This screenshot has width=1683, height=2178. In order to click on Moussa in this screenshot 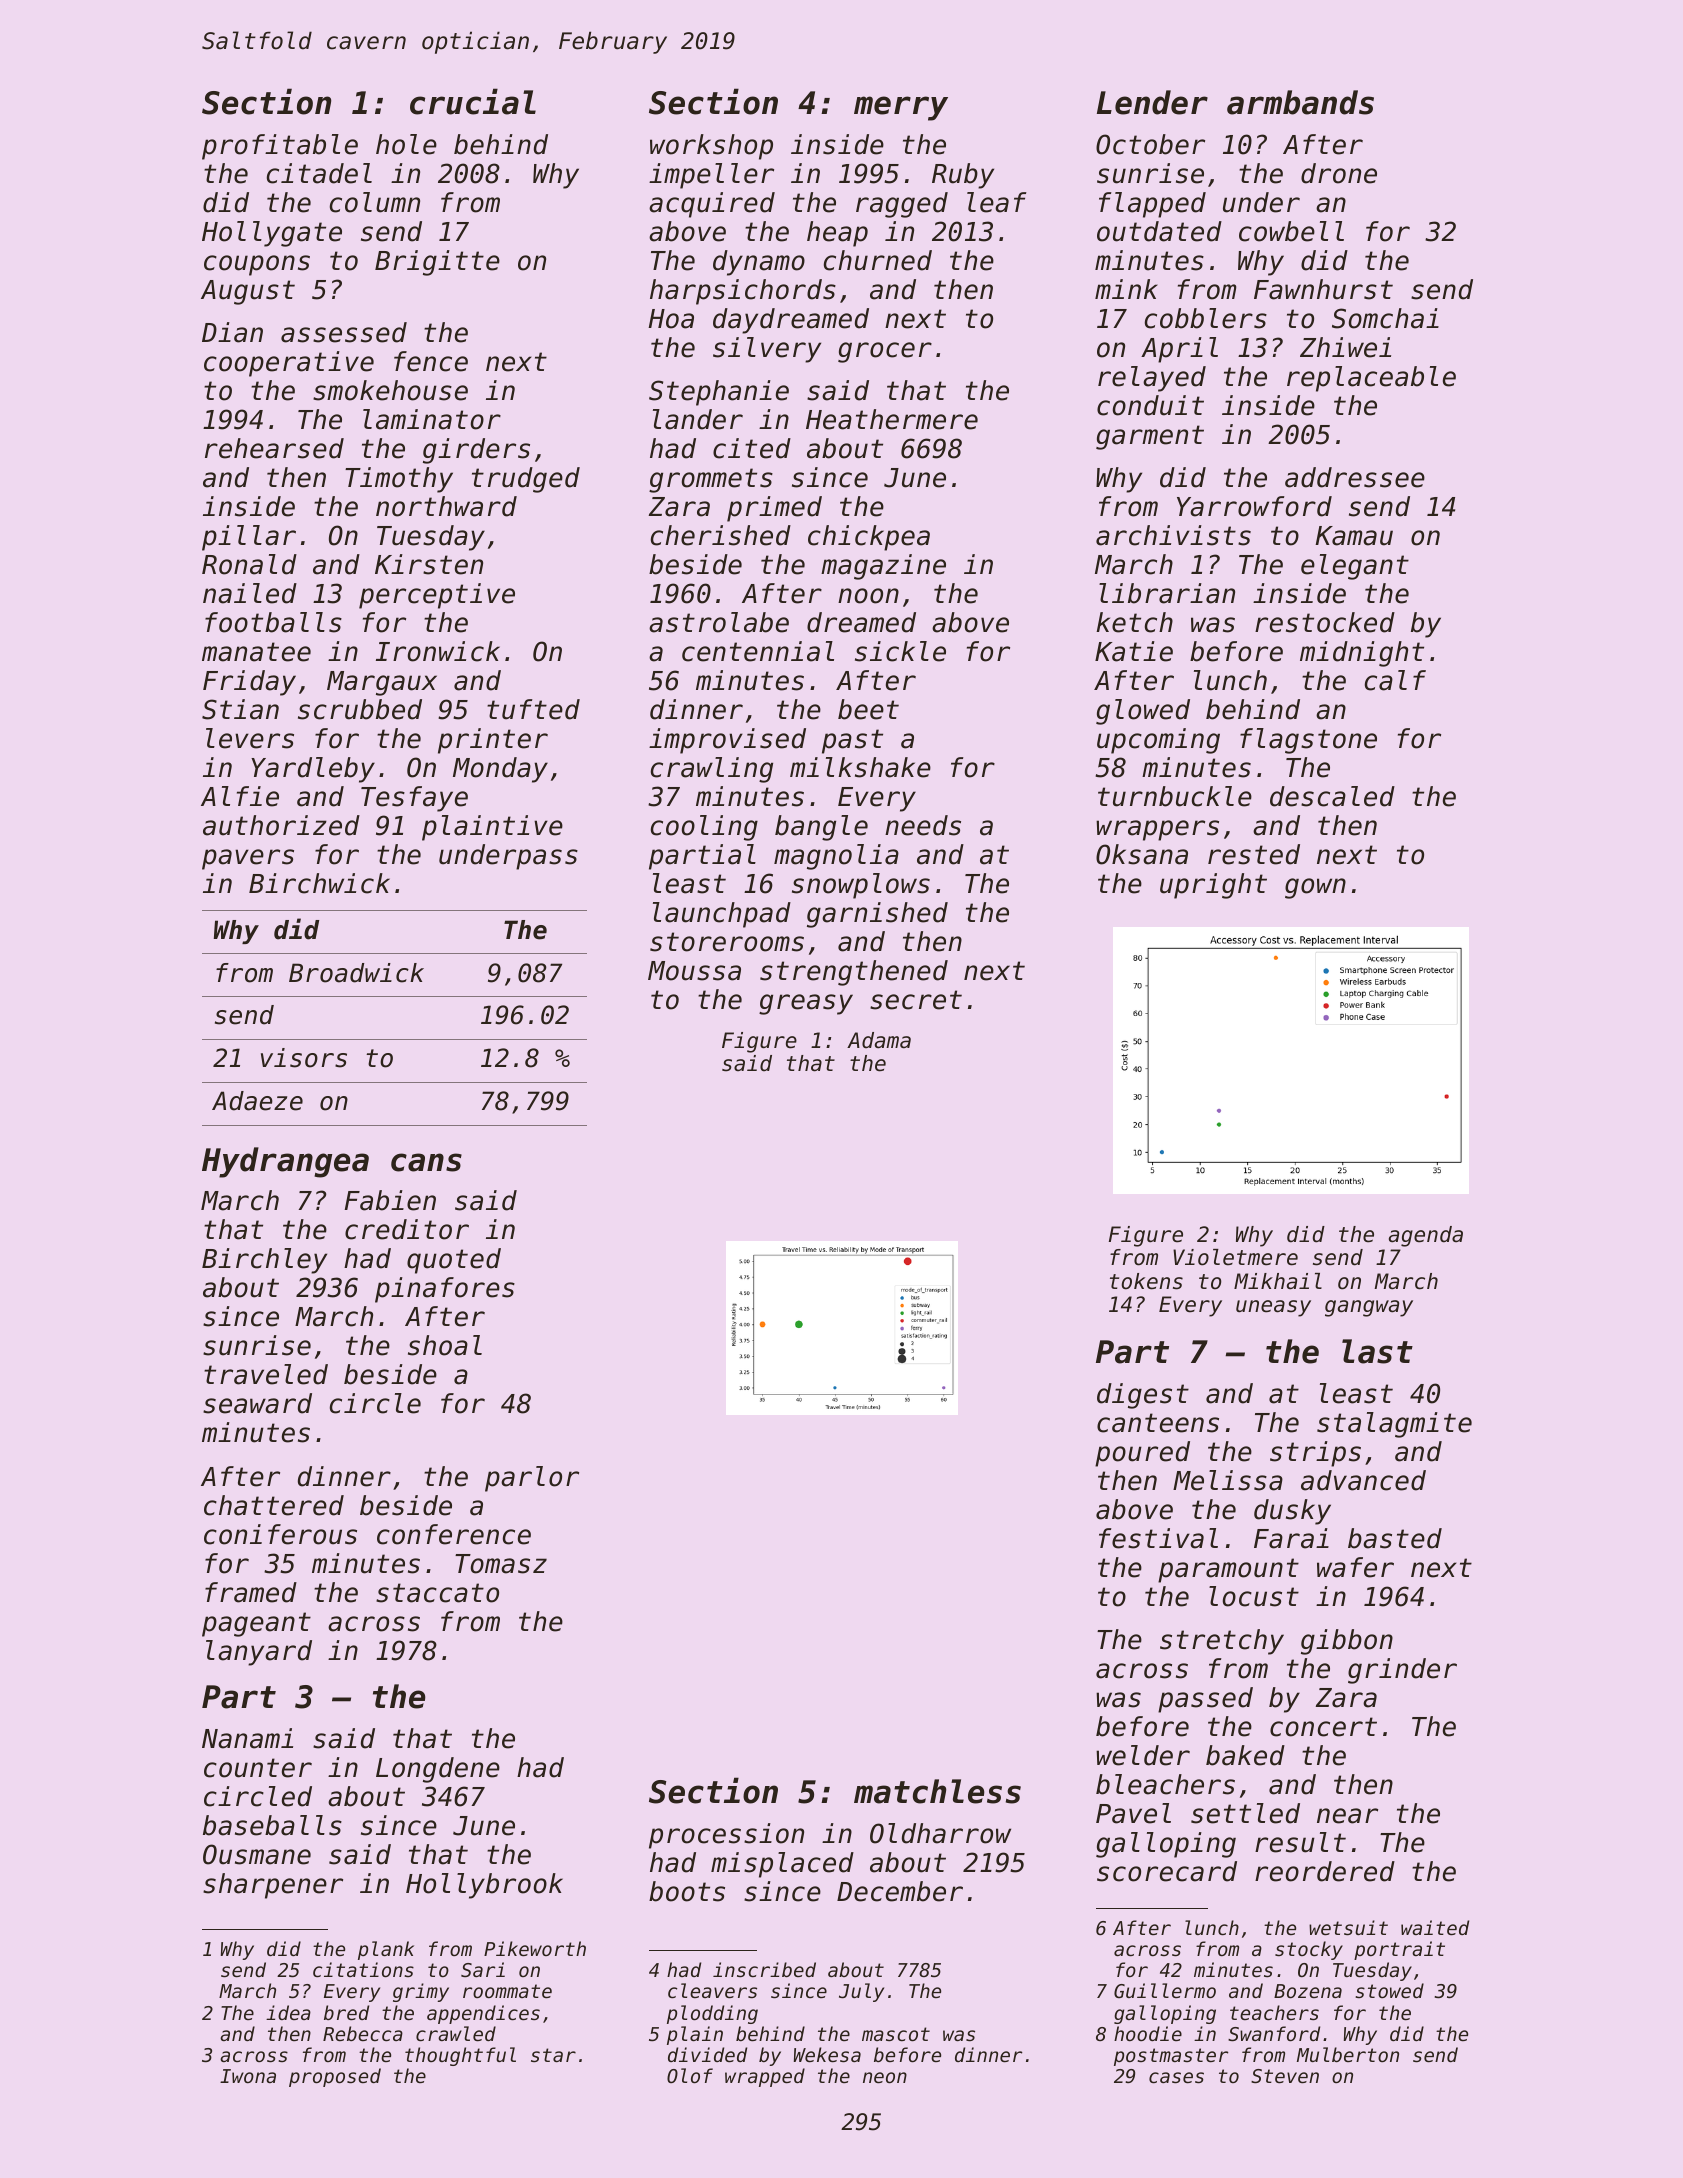, I will do `click(694, 971)`.
